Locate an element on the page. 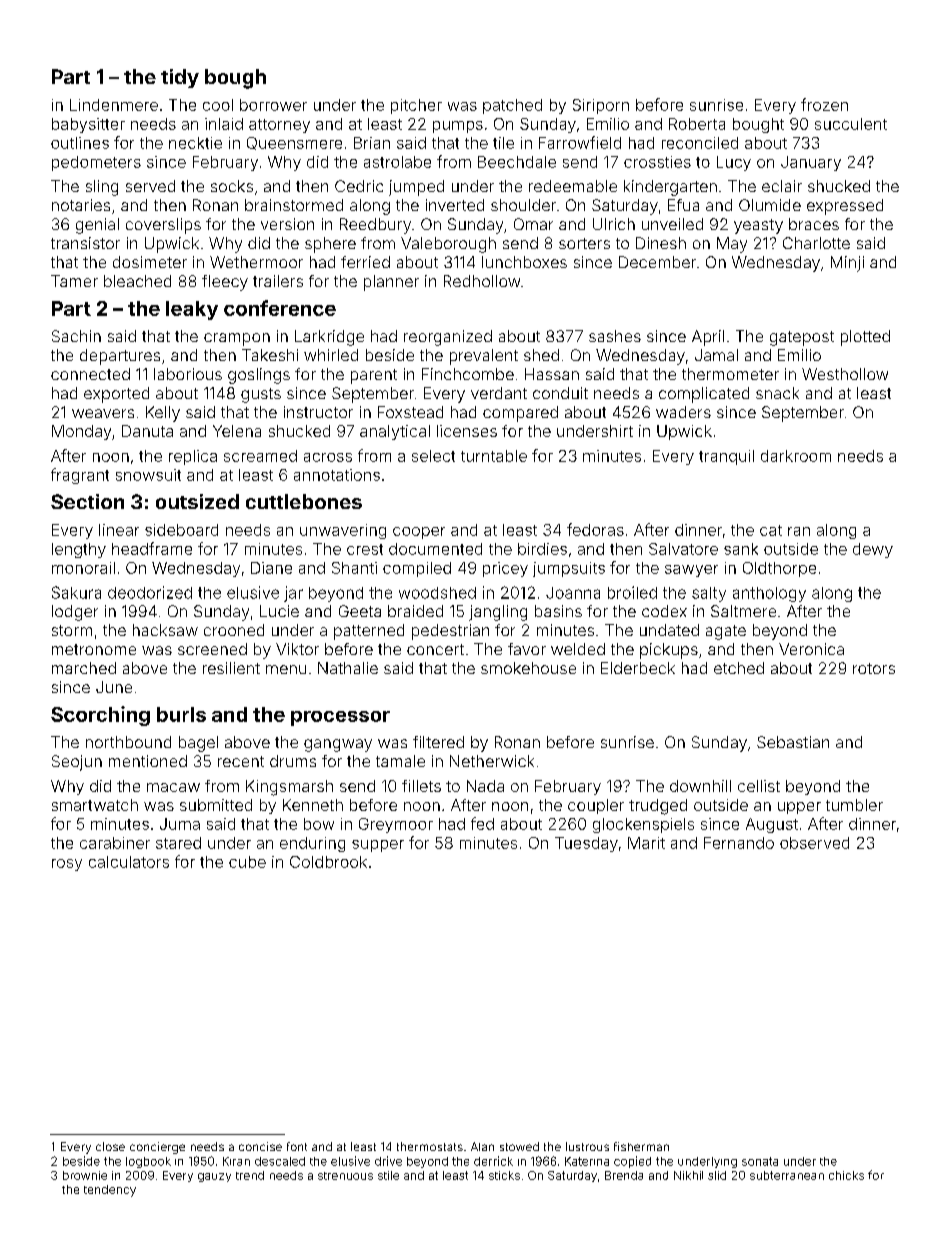 The height and width of the image is (1233, 952). font is located at coordinates (297, 1146).
